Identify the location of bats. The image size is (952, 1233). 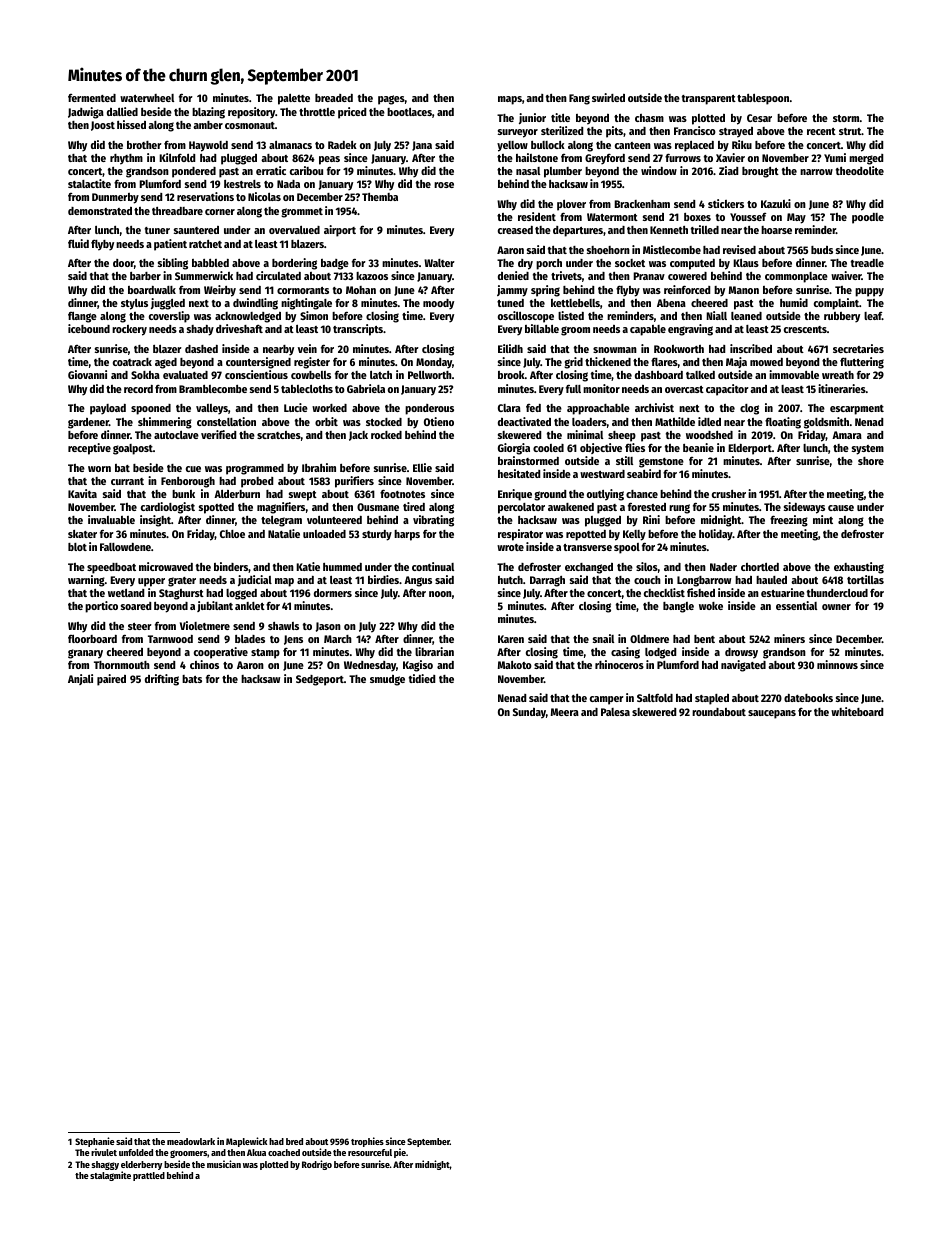
(192, 679).
